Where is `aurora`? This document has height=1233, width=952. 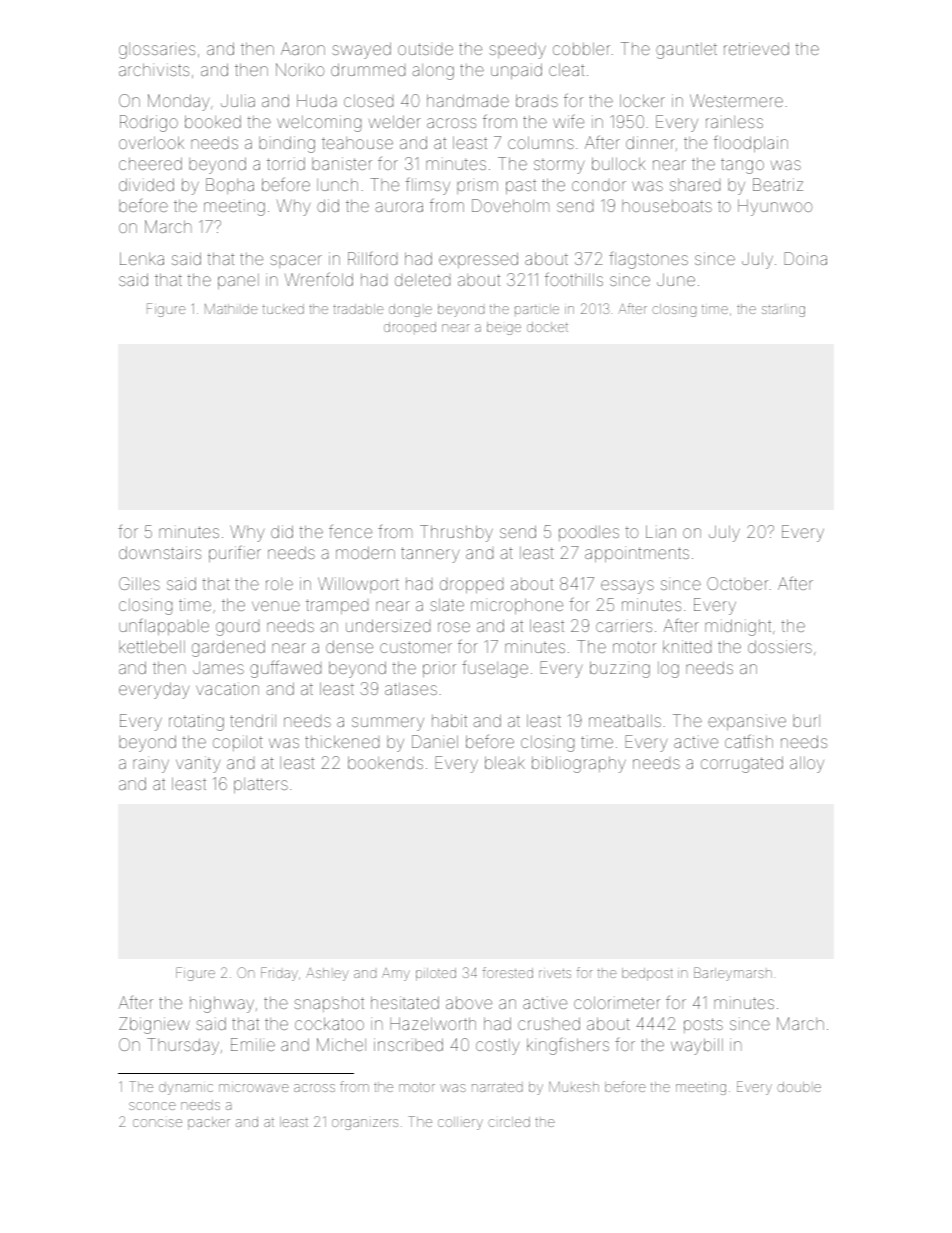
aurora is located at coordinates (399, 207).
